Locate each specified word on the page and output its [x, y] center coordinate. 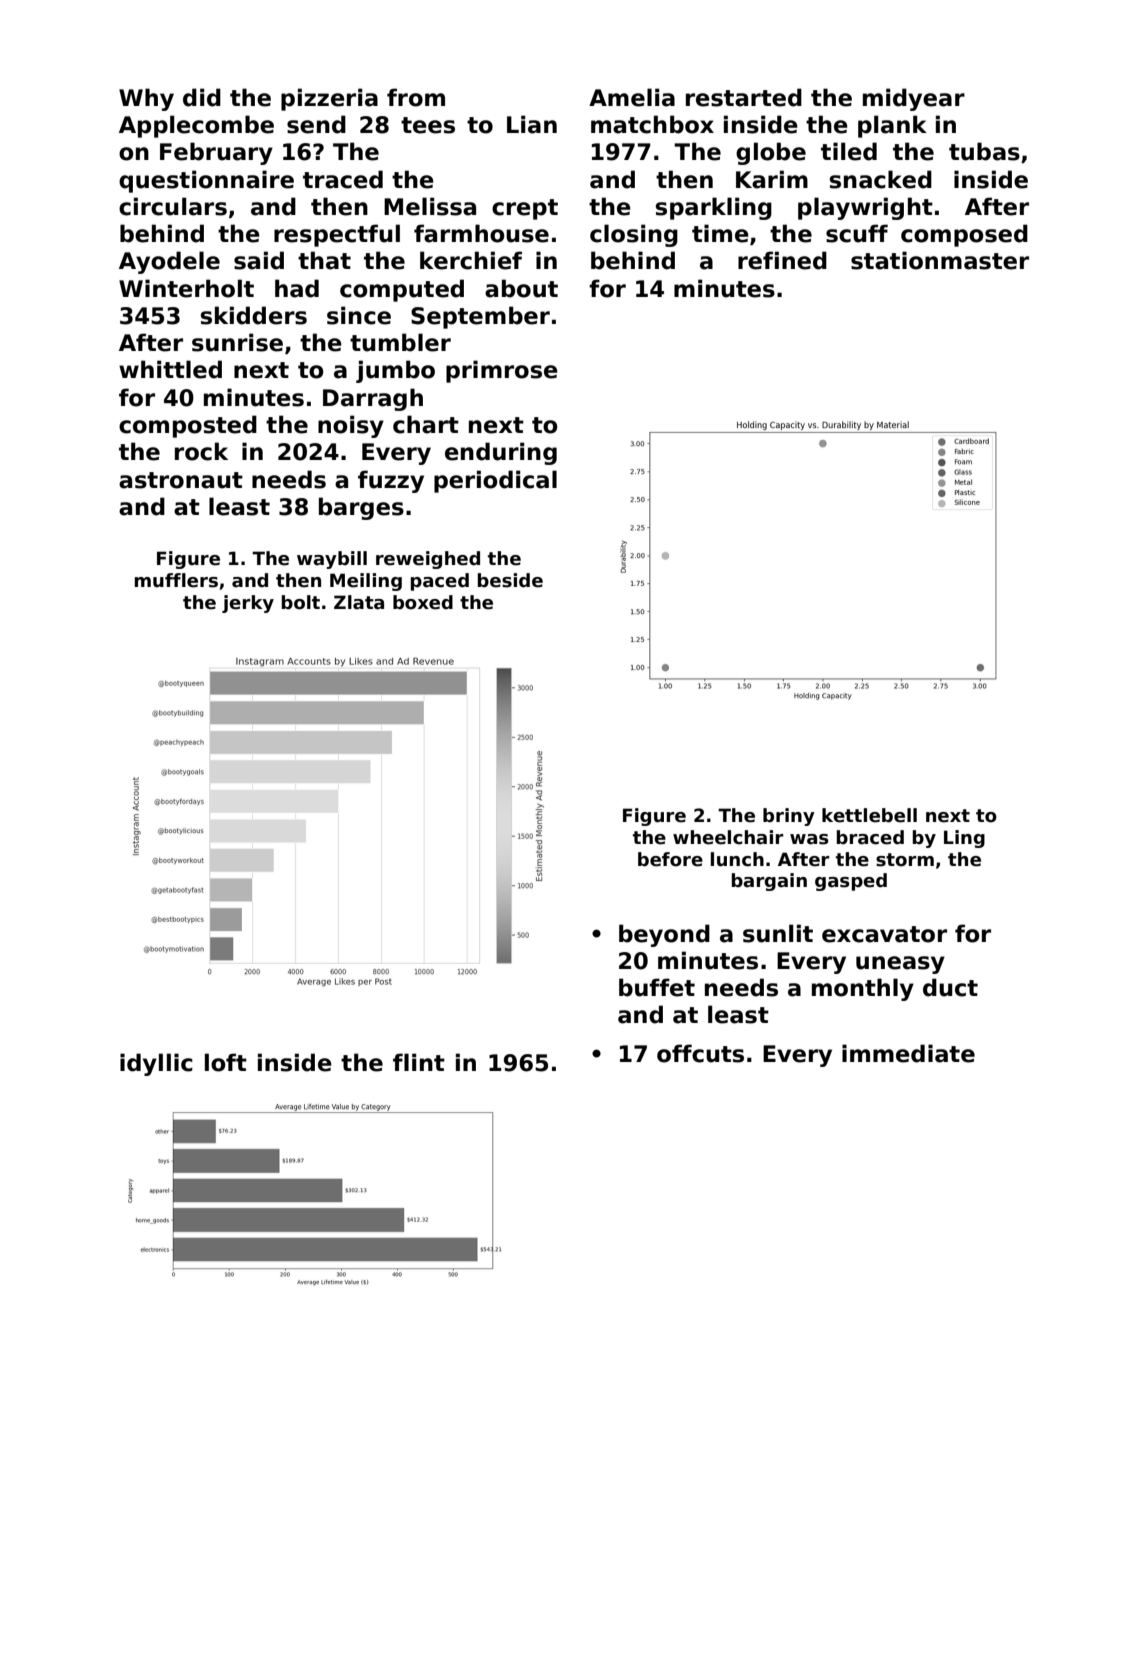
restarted [744, 97]
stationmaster [940, 260]
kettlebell [869, 815]
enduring [501, 453]
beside [510, 580]
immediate [908, 1053]
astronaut [181, 480]
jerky [248, 604]
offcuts [700, 1053]
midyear [914, 99]
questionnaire [206, 181]
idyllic [156, 1064]
